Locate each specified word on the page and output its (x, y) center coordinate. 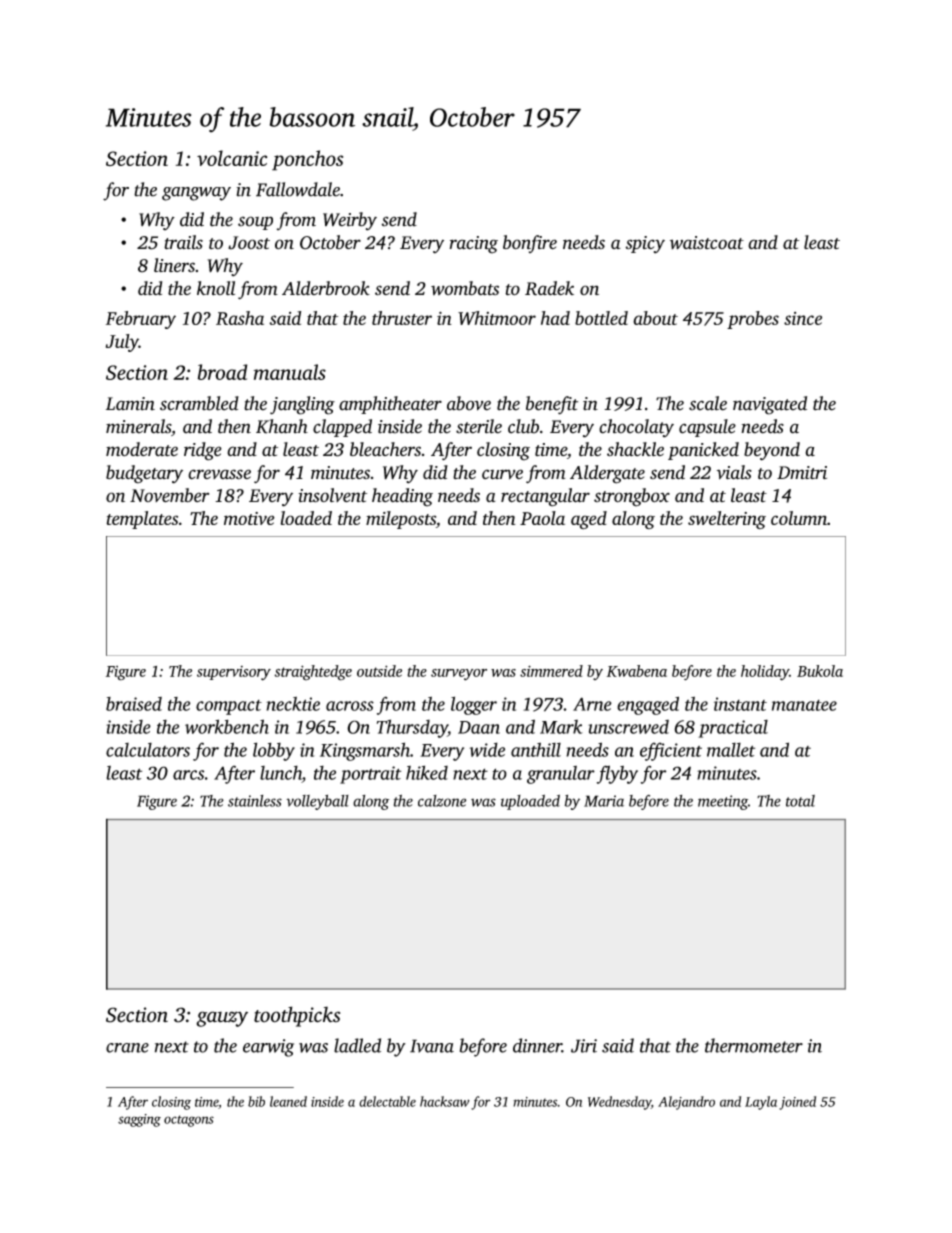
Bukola (820, 671)
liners (174, 265)
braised (134, 704)
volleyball (317, 802)
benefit (552, 405)
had (555, 318)
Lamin (130, 404)
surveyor (459, 675)
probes (753, 320)
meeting (723, 802)
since (803, 318)
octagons (189, 1121)
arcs (188, 775)
